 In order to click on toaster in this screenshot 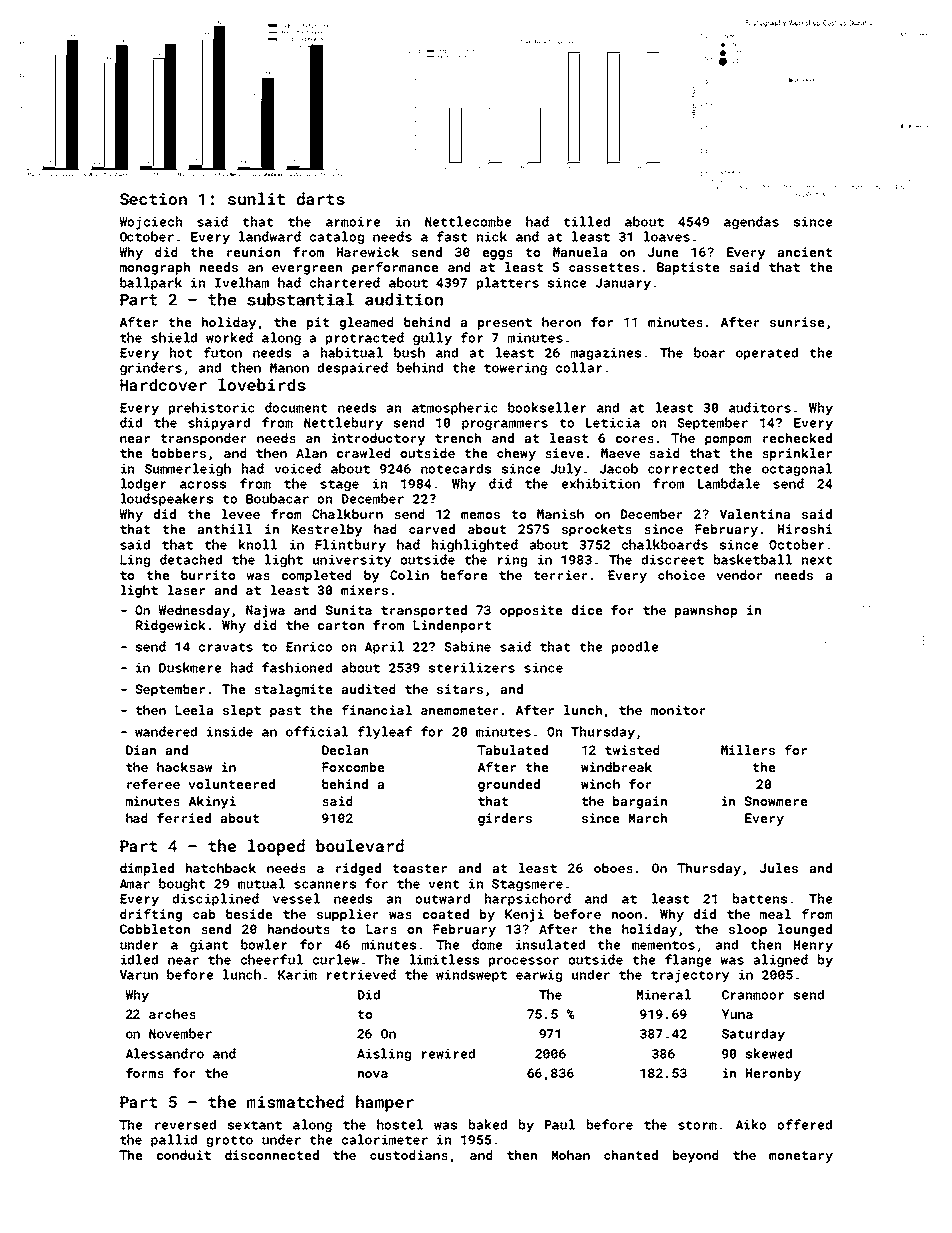, I will do `click(420, 868)`.
